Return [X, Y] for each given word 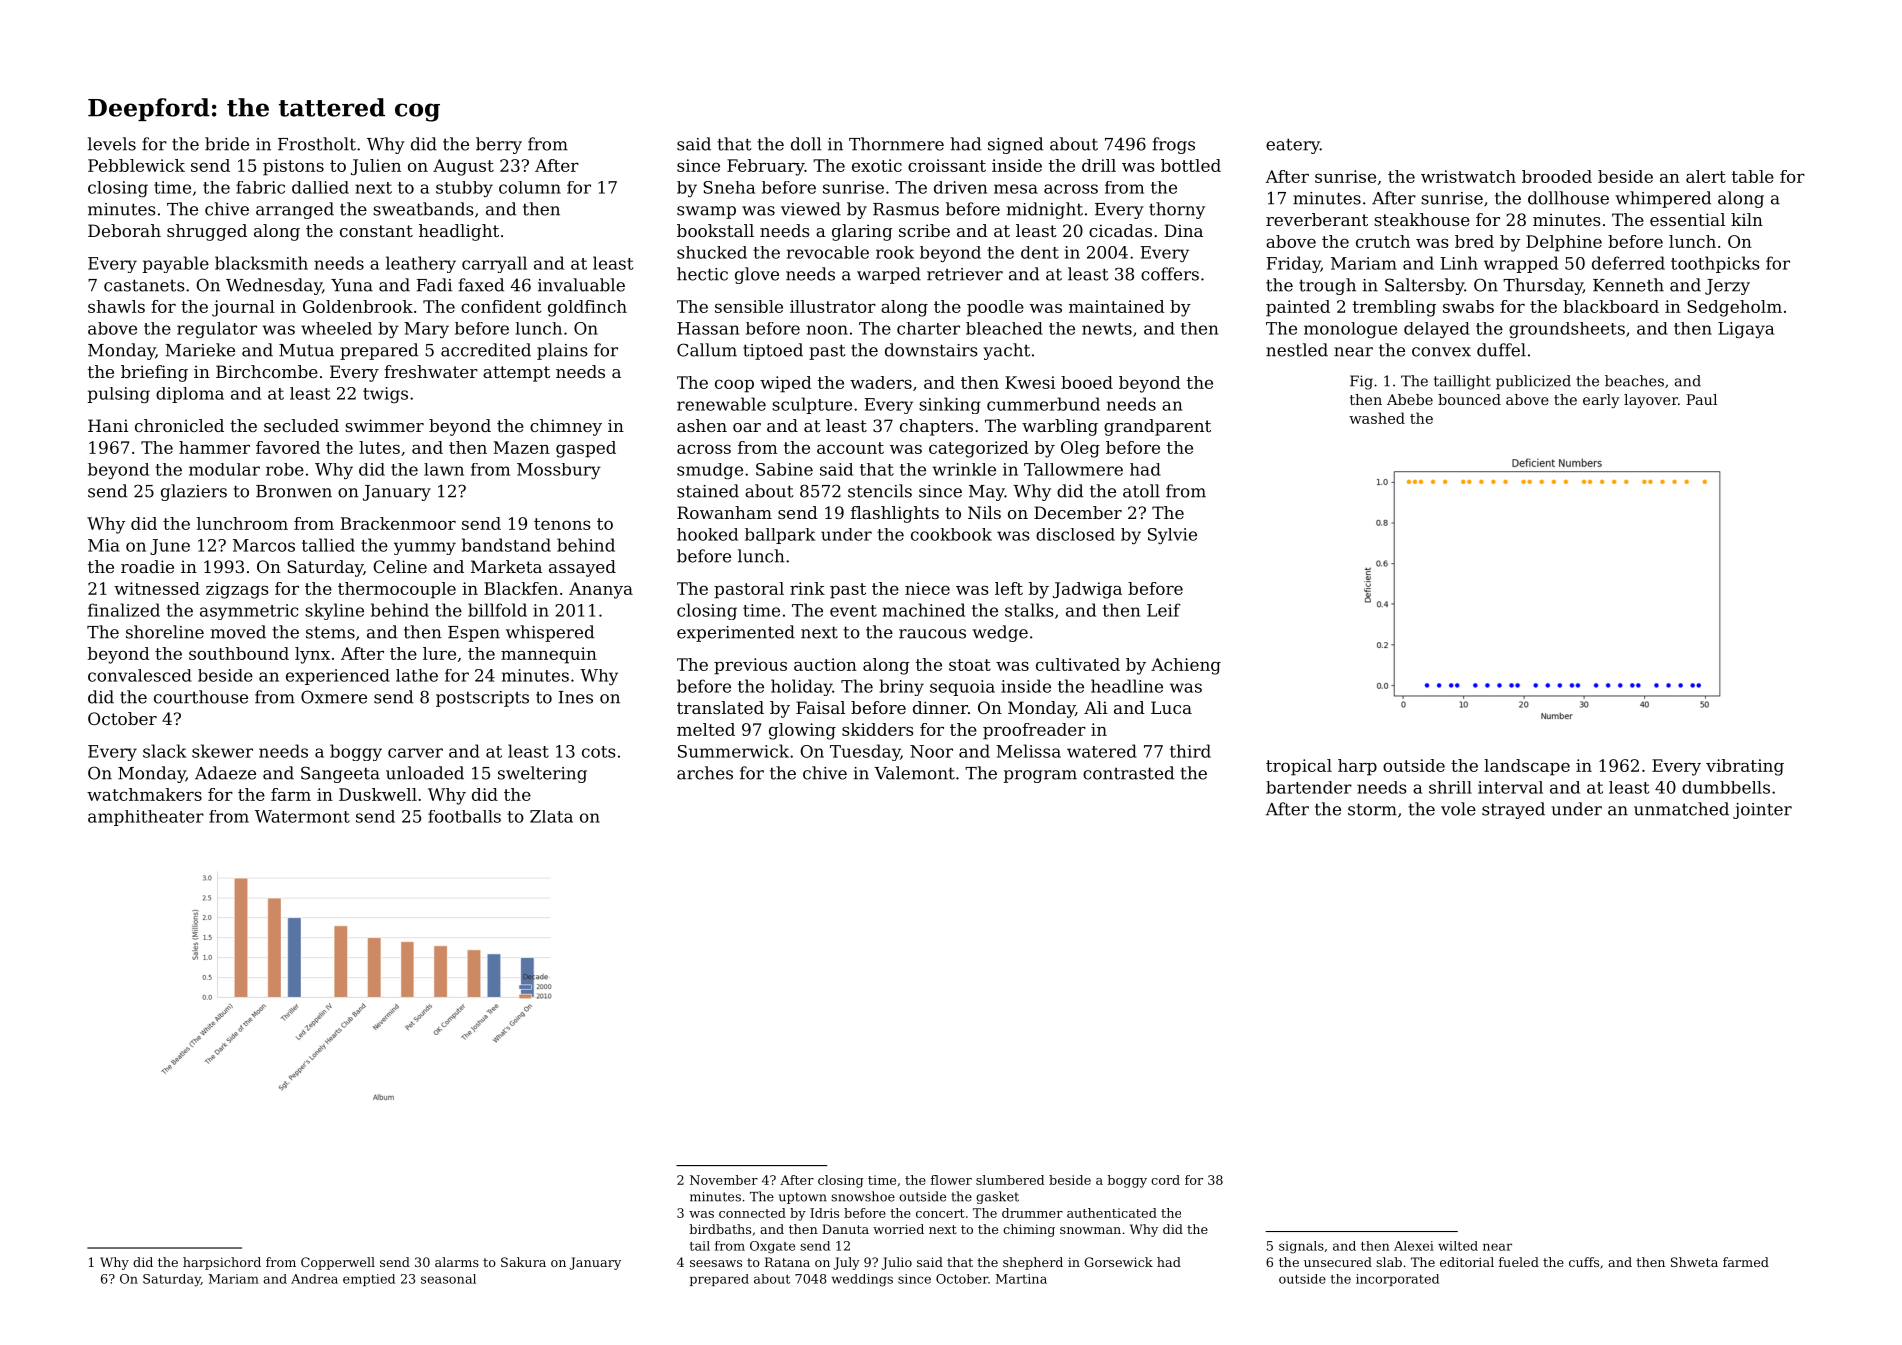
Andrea [314, 1279]
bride [227, 144]
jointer [1762, 811]
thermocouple [397, 590]
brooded [1557, 176]
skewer [222, 751]
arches [705, 773]
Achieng [1186, 666]
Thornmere [896, 144]
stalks [1029, 610]
